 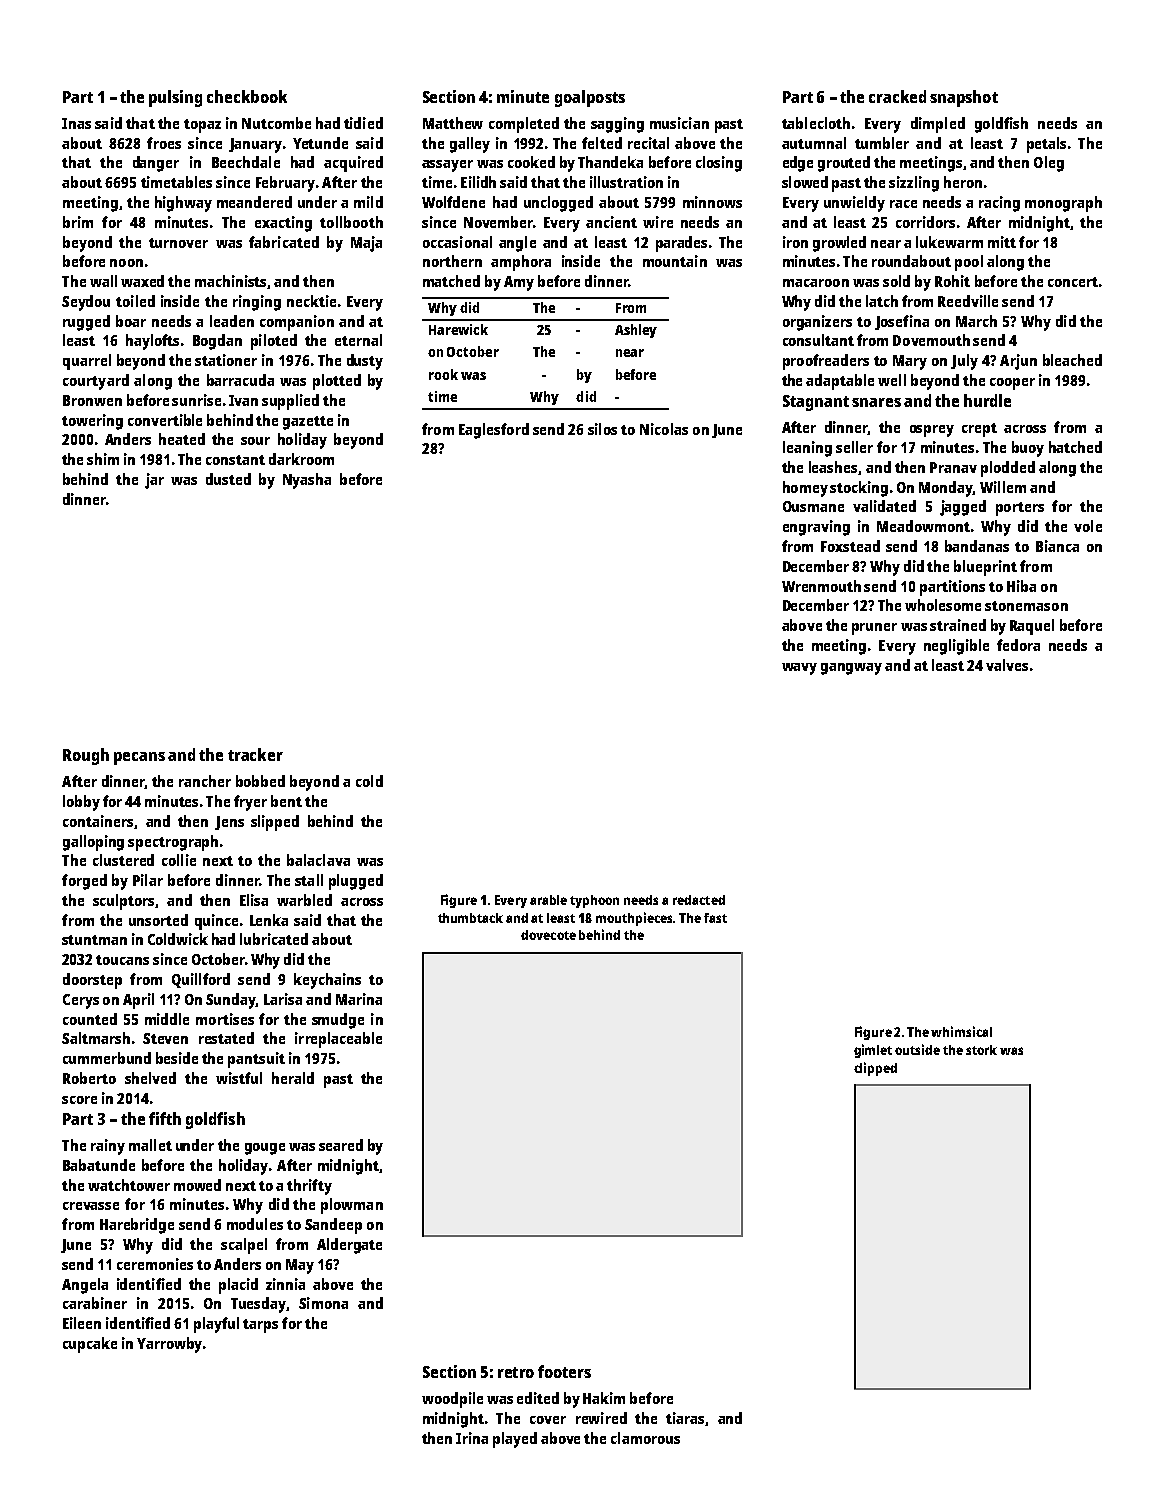 What do you see at coordinates (472, 1438) in the page?
I see `Irina` at bounding box center [472, 1438].
